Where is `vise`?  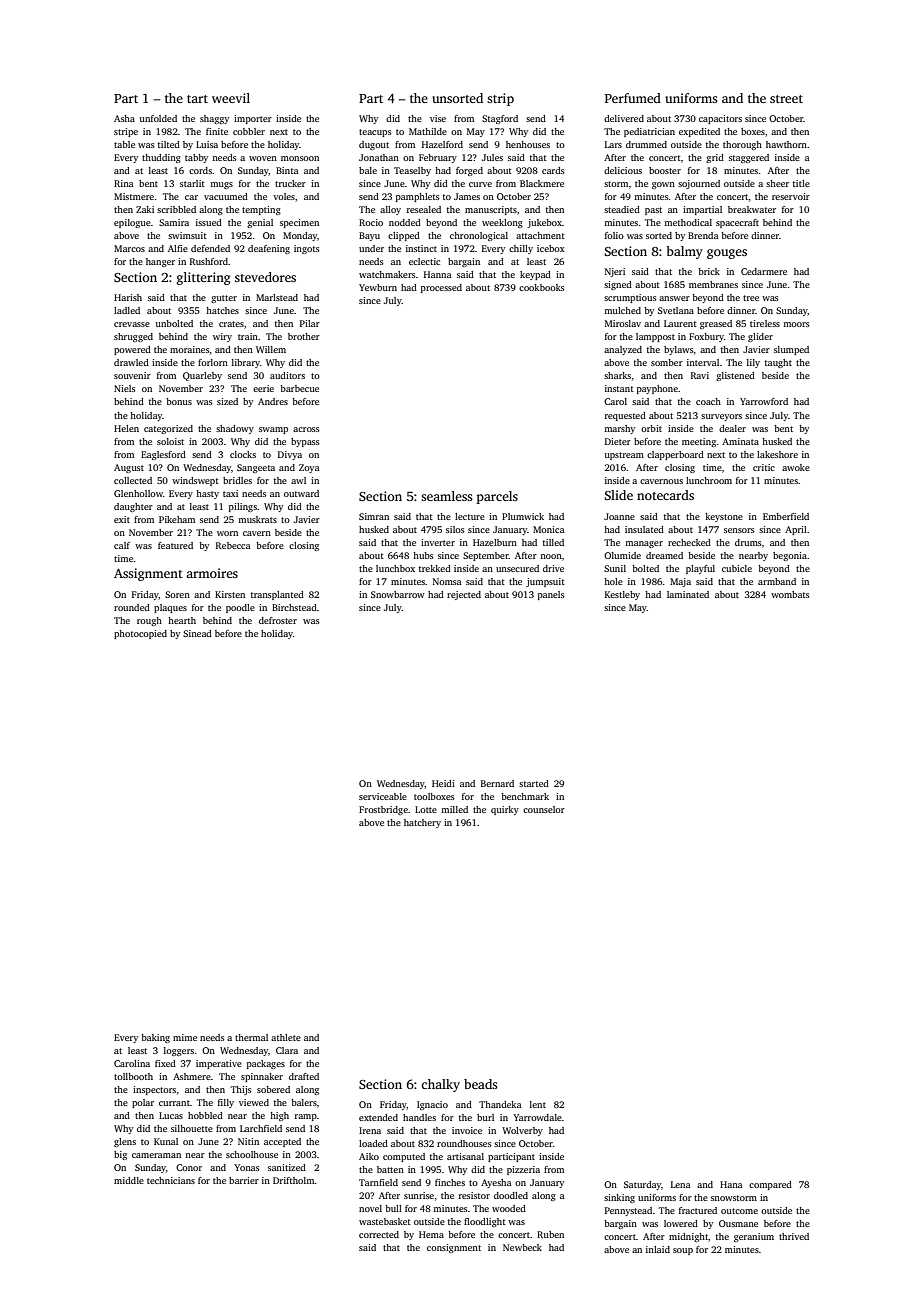
vise is located at coordinates (438, 118).
